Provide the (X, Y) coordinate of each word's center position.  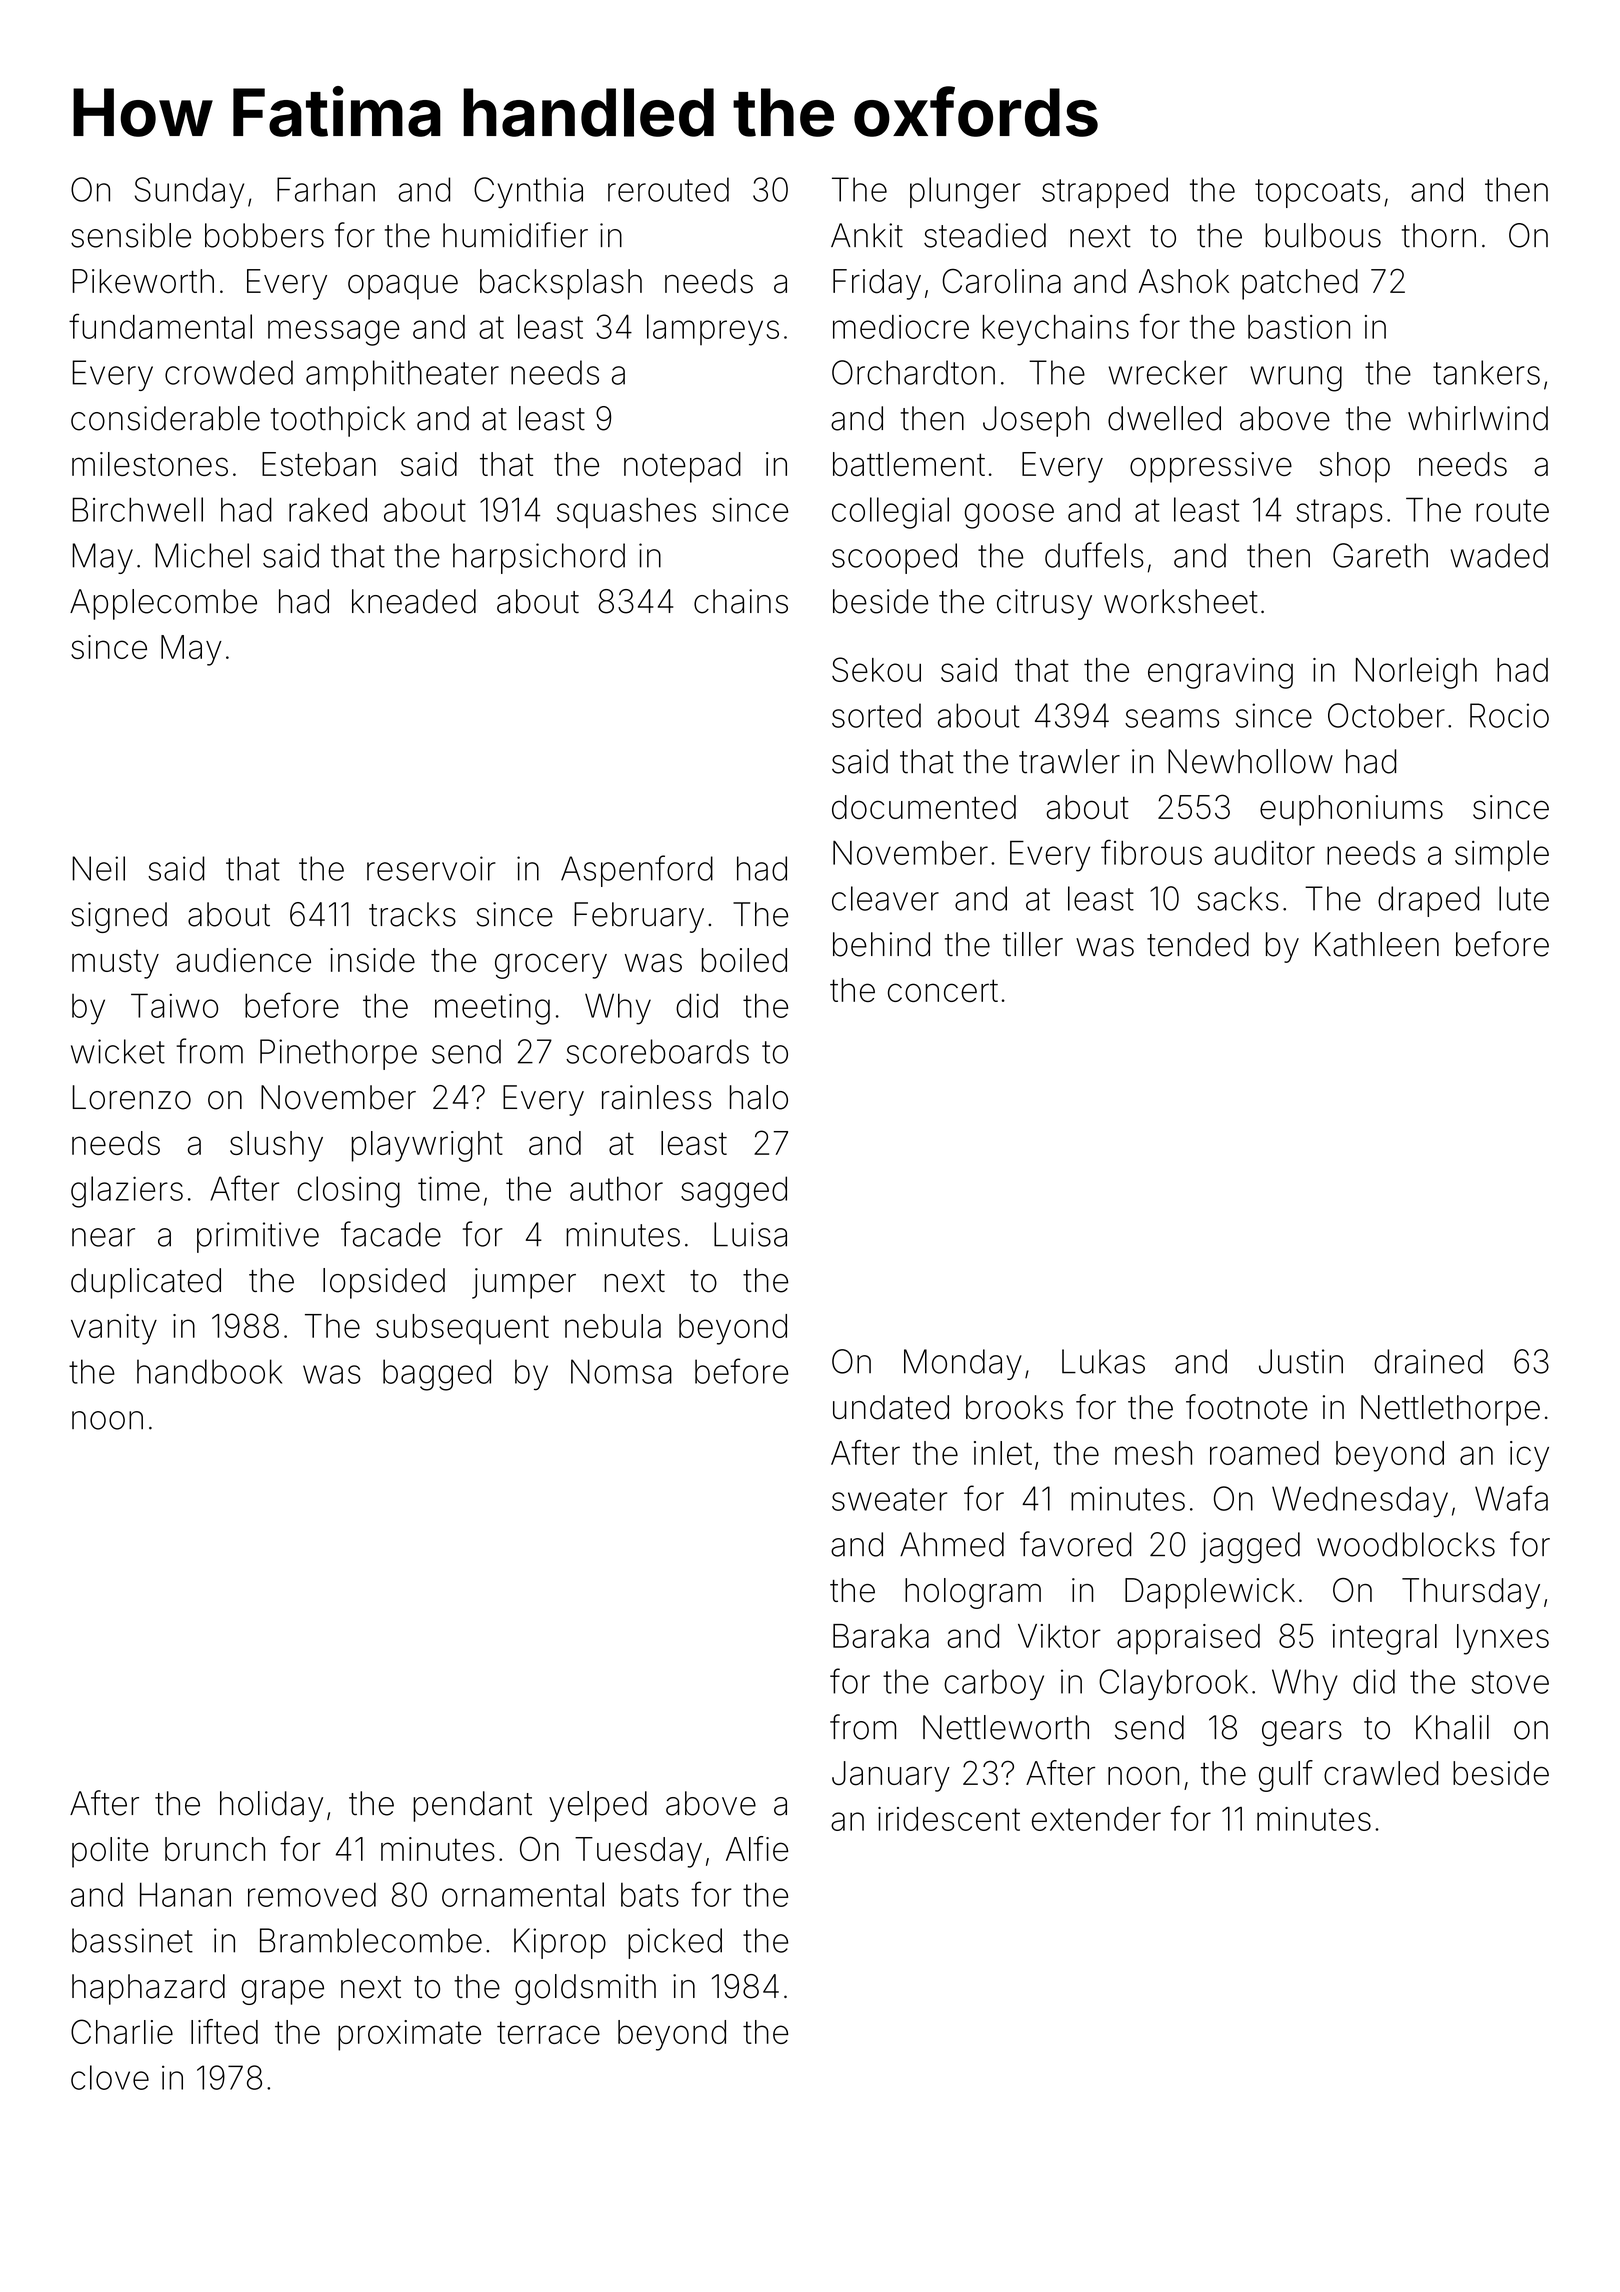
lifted (224, 2031)
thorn (1439, 235)
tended (1198, 944)
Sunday (189, 192)
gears (1302, 1733)
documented (924, 807)
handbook (209, 1371)
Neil (99, 868)
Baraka (881, 1636)
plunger (965, 193)
